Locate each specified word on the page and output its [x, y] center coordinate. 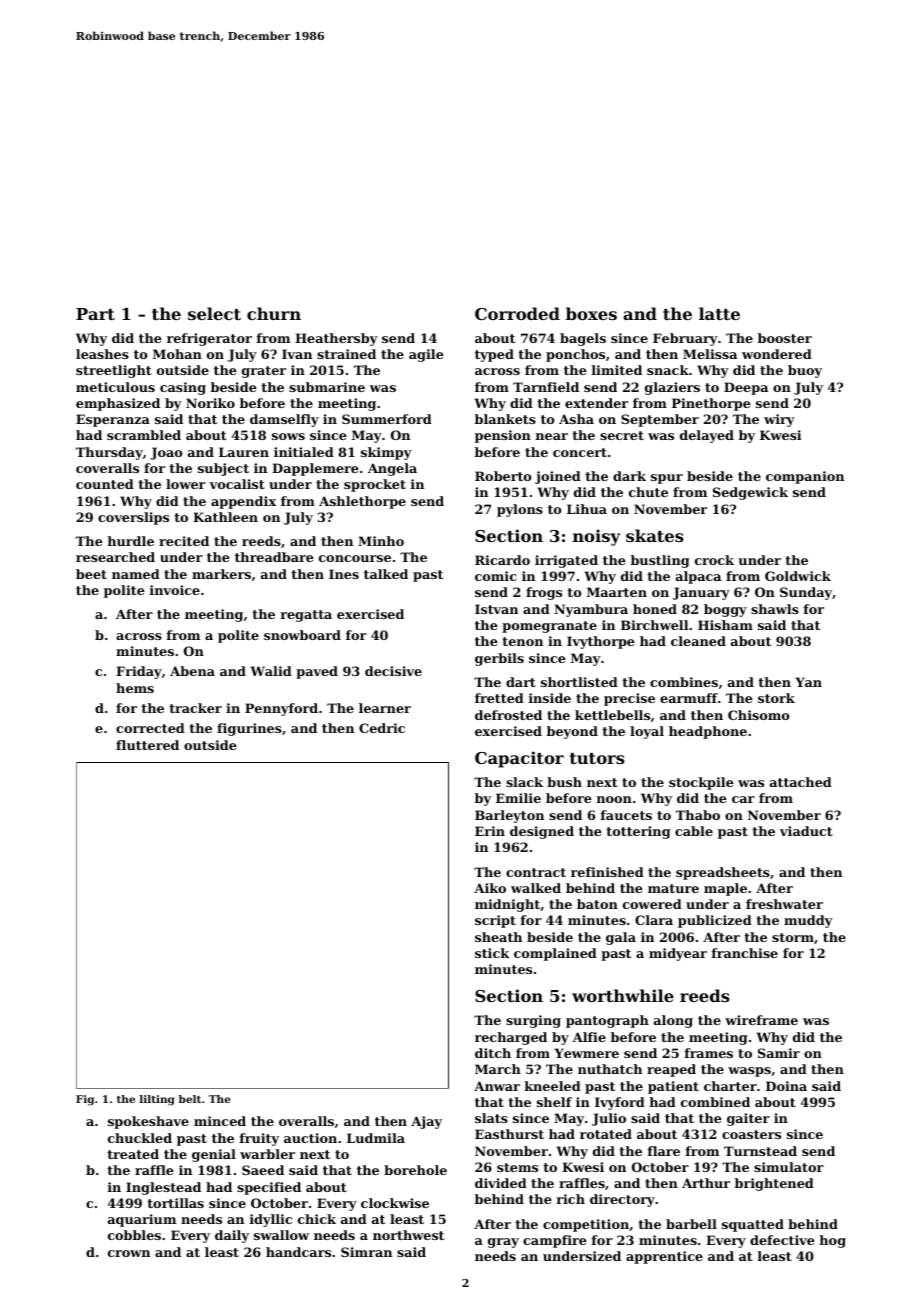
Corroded [517, 313]
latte [719, 313]
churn [274, 313]
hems [135, 688]
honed [655, 609]
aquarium [142, 1220]
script [495, 921]
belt [190, 1099]
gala [621, 938]
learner [385, 708]
